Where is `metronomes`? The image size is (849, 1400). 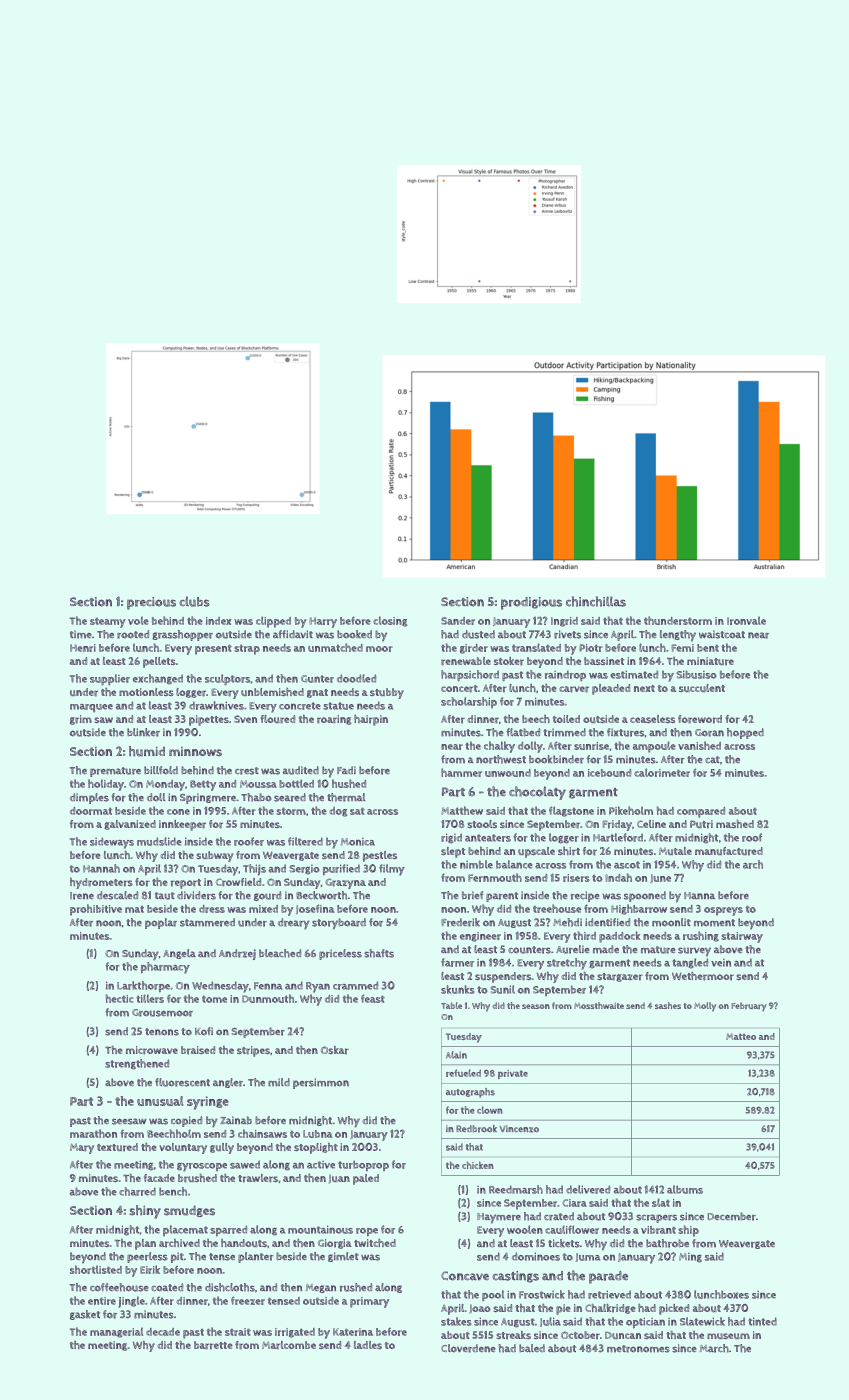
metronomes is located at coordinates (638, 1349).
